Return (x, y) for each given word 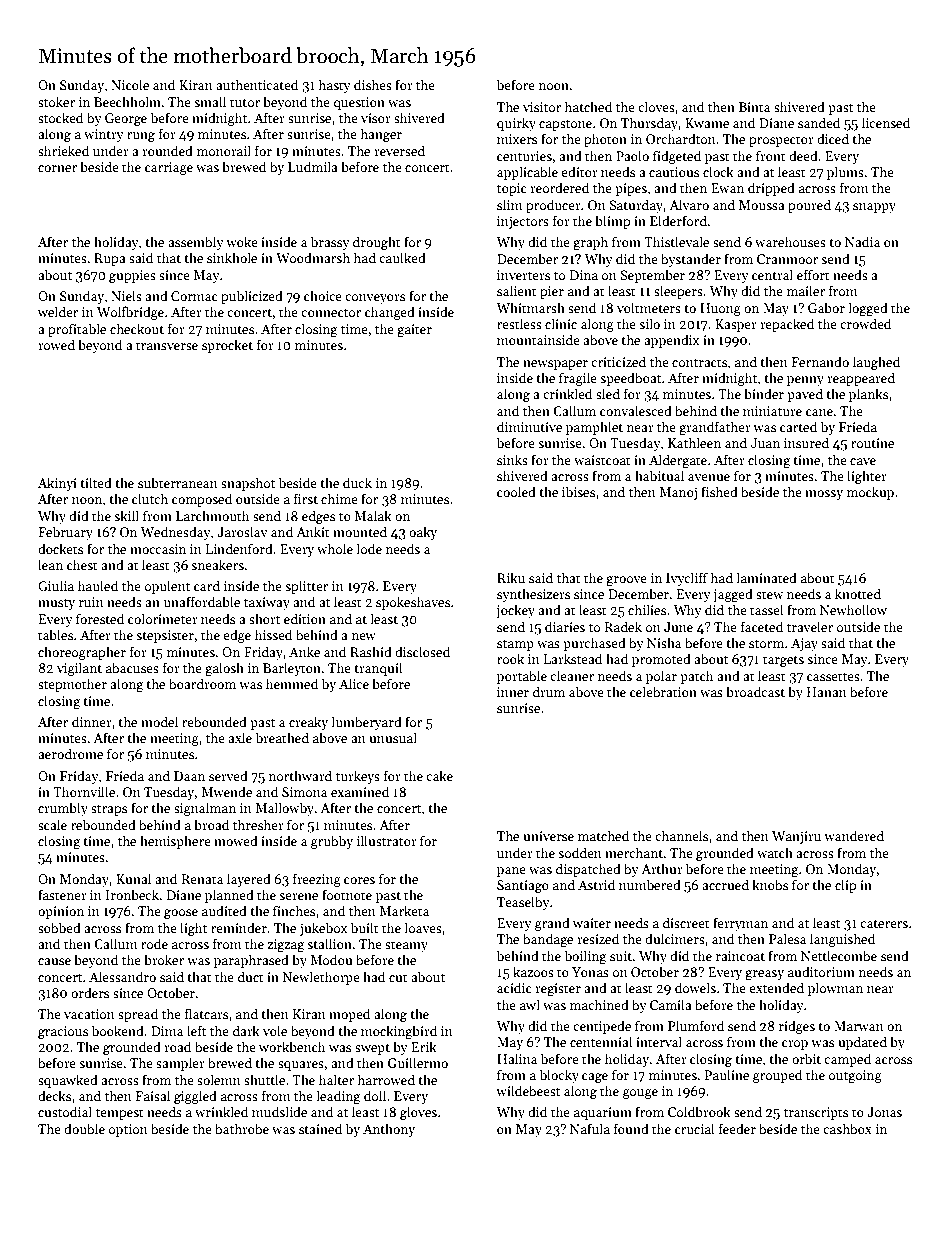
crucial (695, 1128)
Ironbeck (132, 894)
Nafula (590, 1128)
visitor (542, 107)
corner (57, 168)
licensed (886, 122)
